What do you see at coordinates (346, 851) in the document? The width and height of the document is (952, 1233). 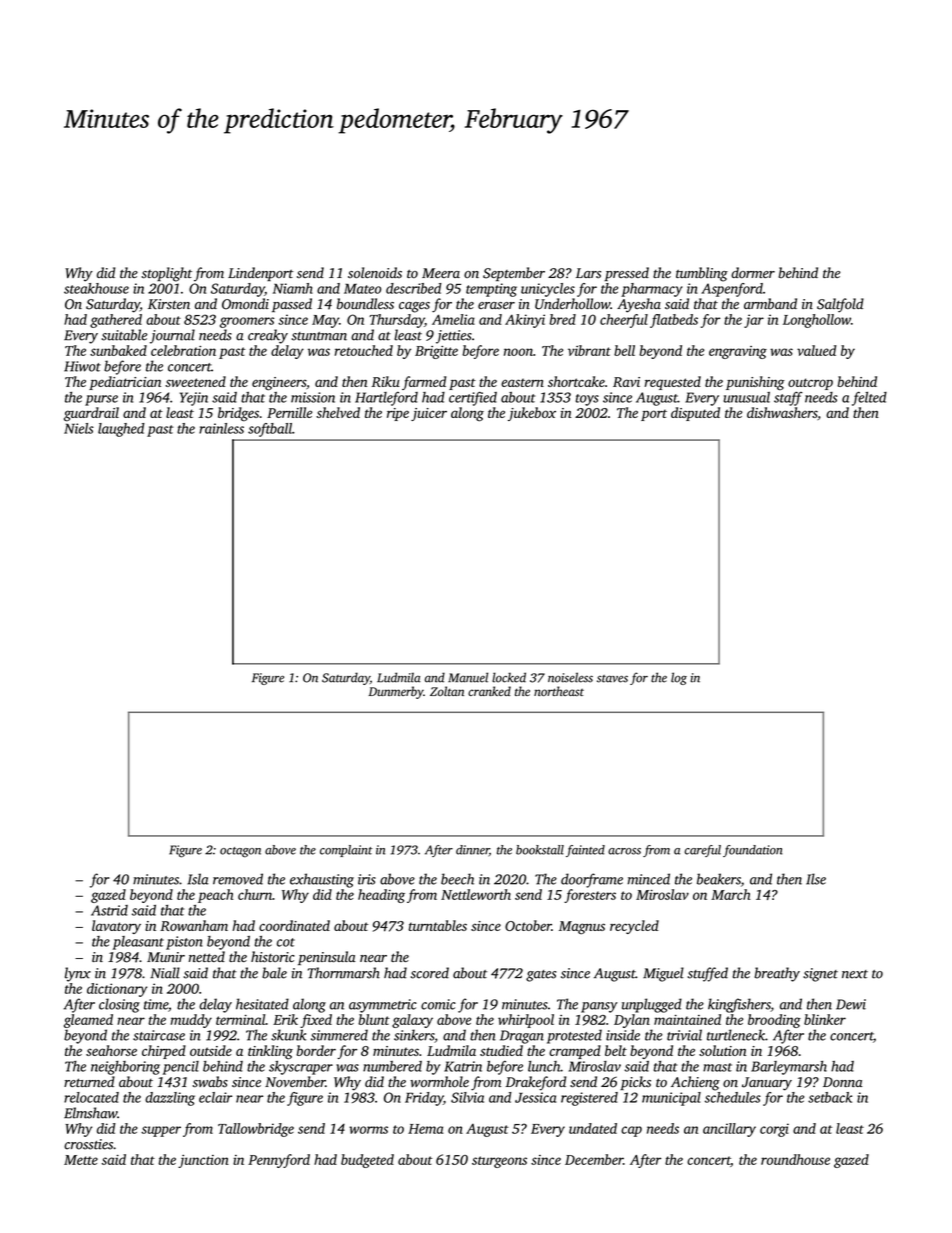 I see `complaint` at bounding box center [346, 851].
